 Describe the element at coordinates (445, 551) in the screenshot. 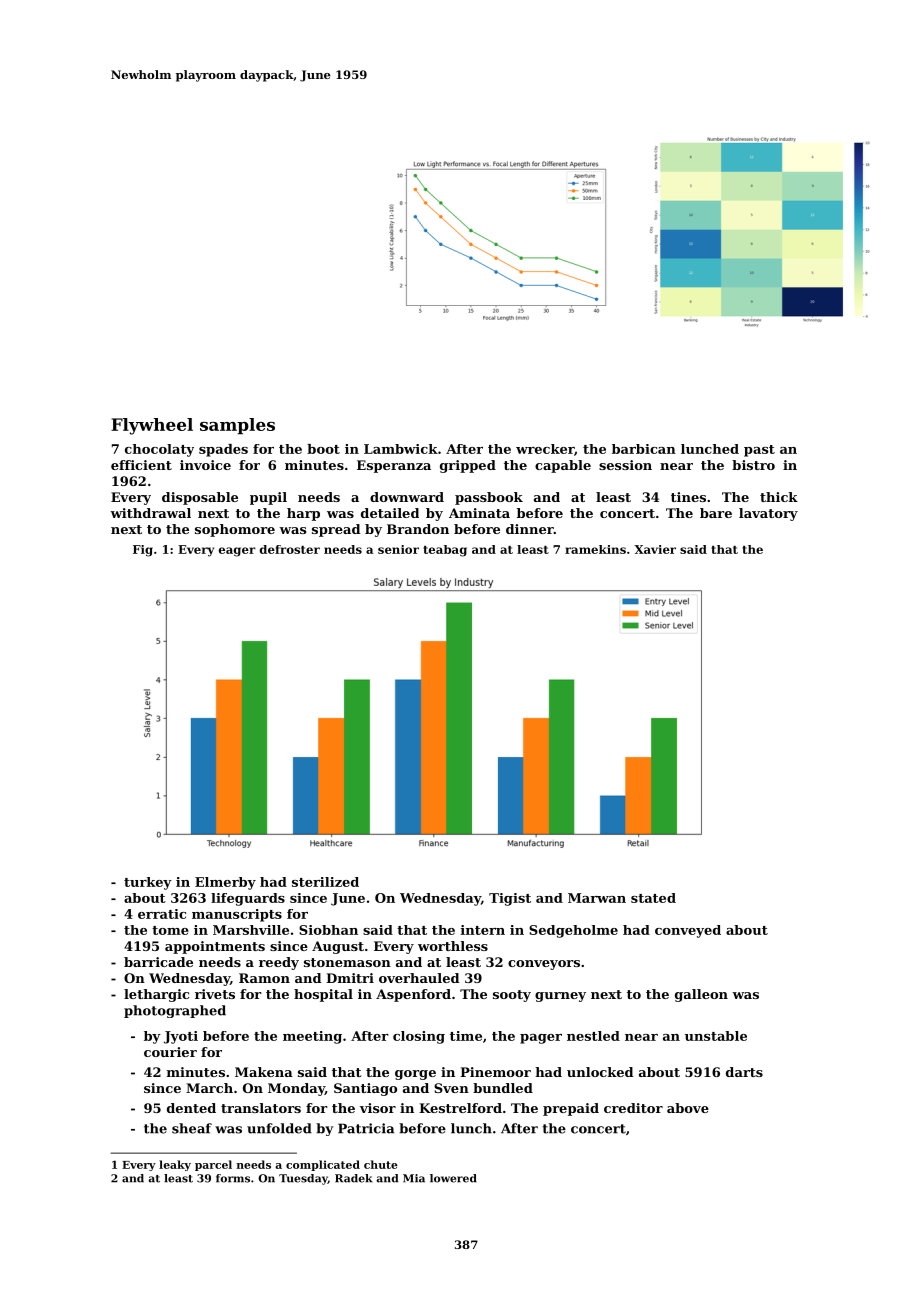

I see `teabag` at that location.
